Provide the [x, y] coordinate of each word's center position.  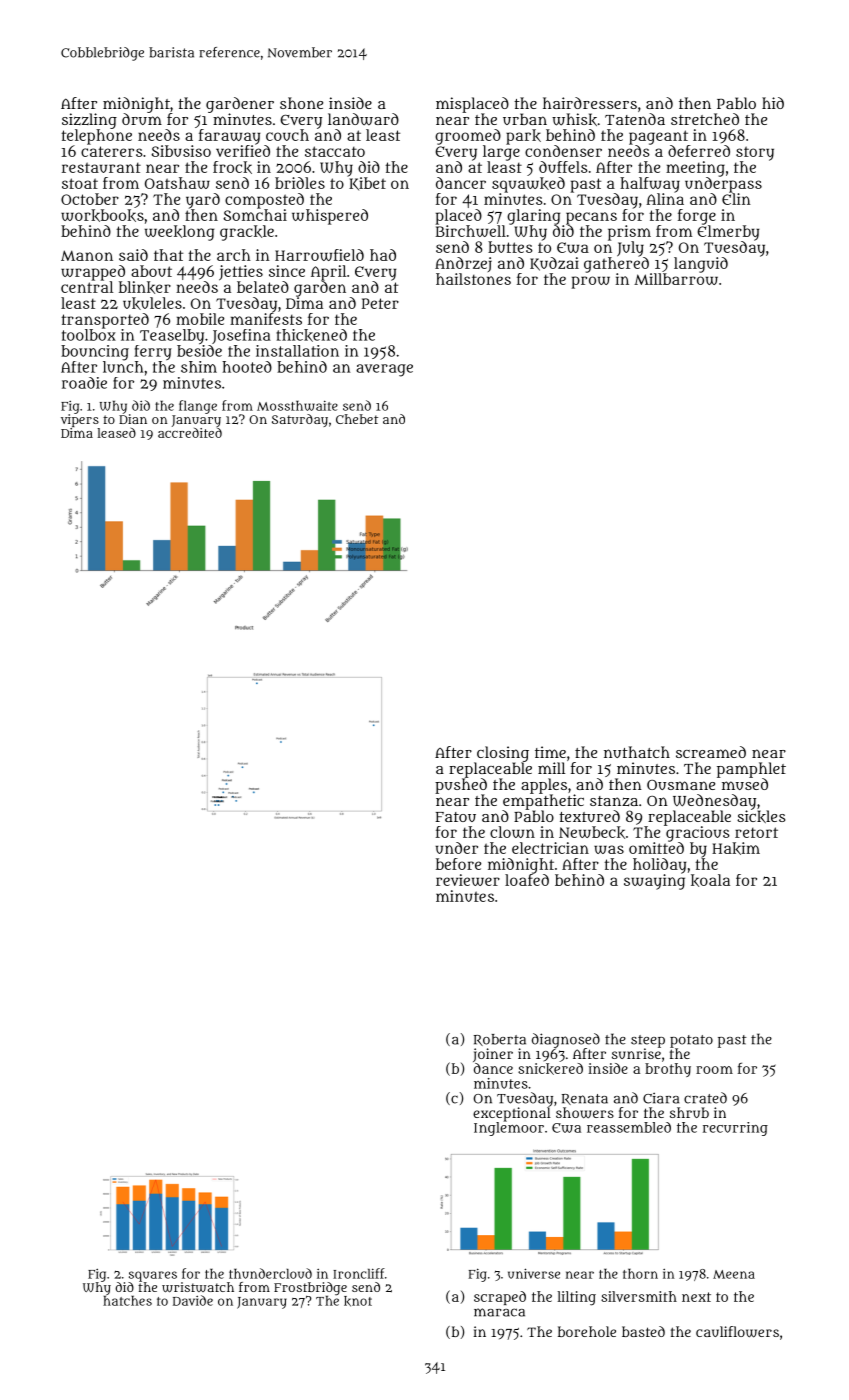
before [458, 864]
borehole [587, 1331]
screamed [711, 752]
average [384, 370]
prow [591, 282]
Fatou [455, 817]
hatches [127, 1301]
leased [116, 433]
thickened [311, 335]
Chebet [357, 419]
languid [701, 265]
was [609, 849]
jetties [241, 273]
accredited [190, 432]
